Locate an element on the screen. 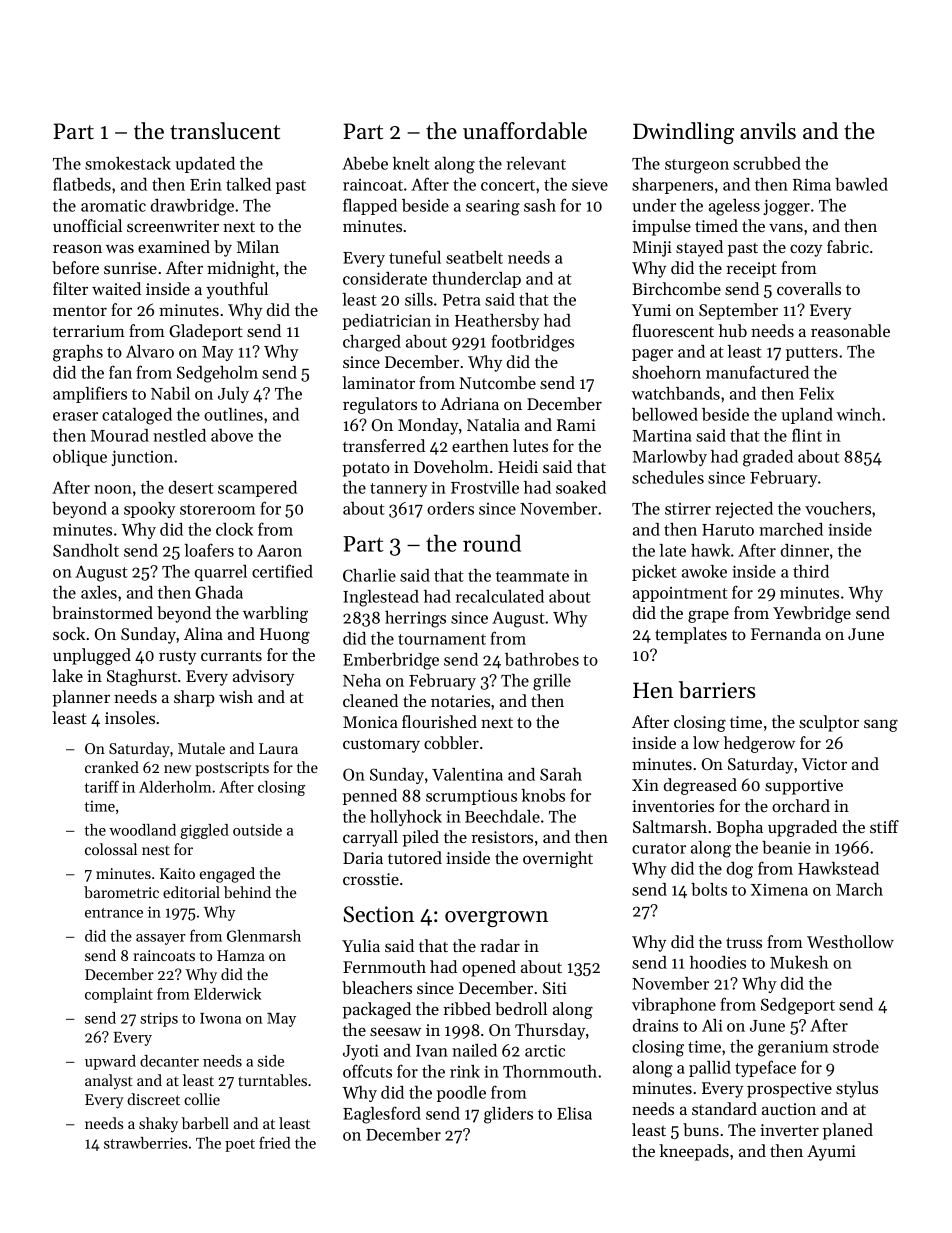 This screenshot has width=952, height=1233. bathrobes is located at coordinates (542, 659).
